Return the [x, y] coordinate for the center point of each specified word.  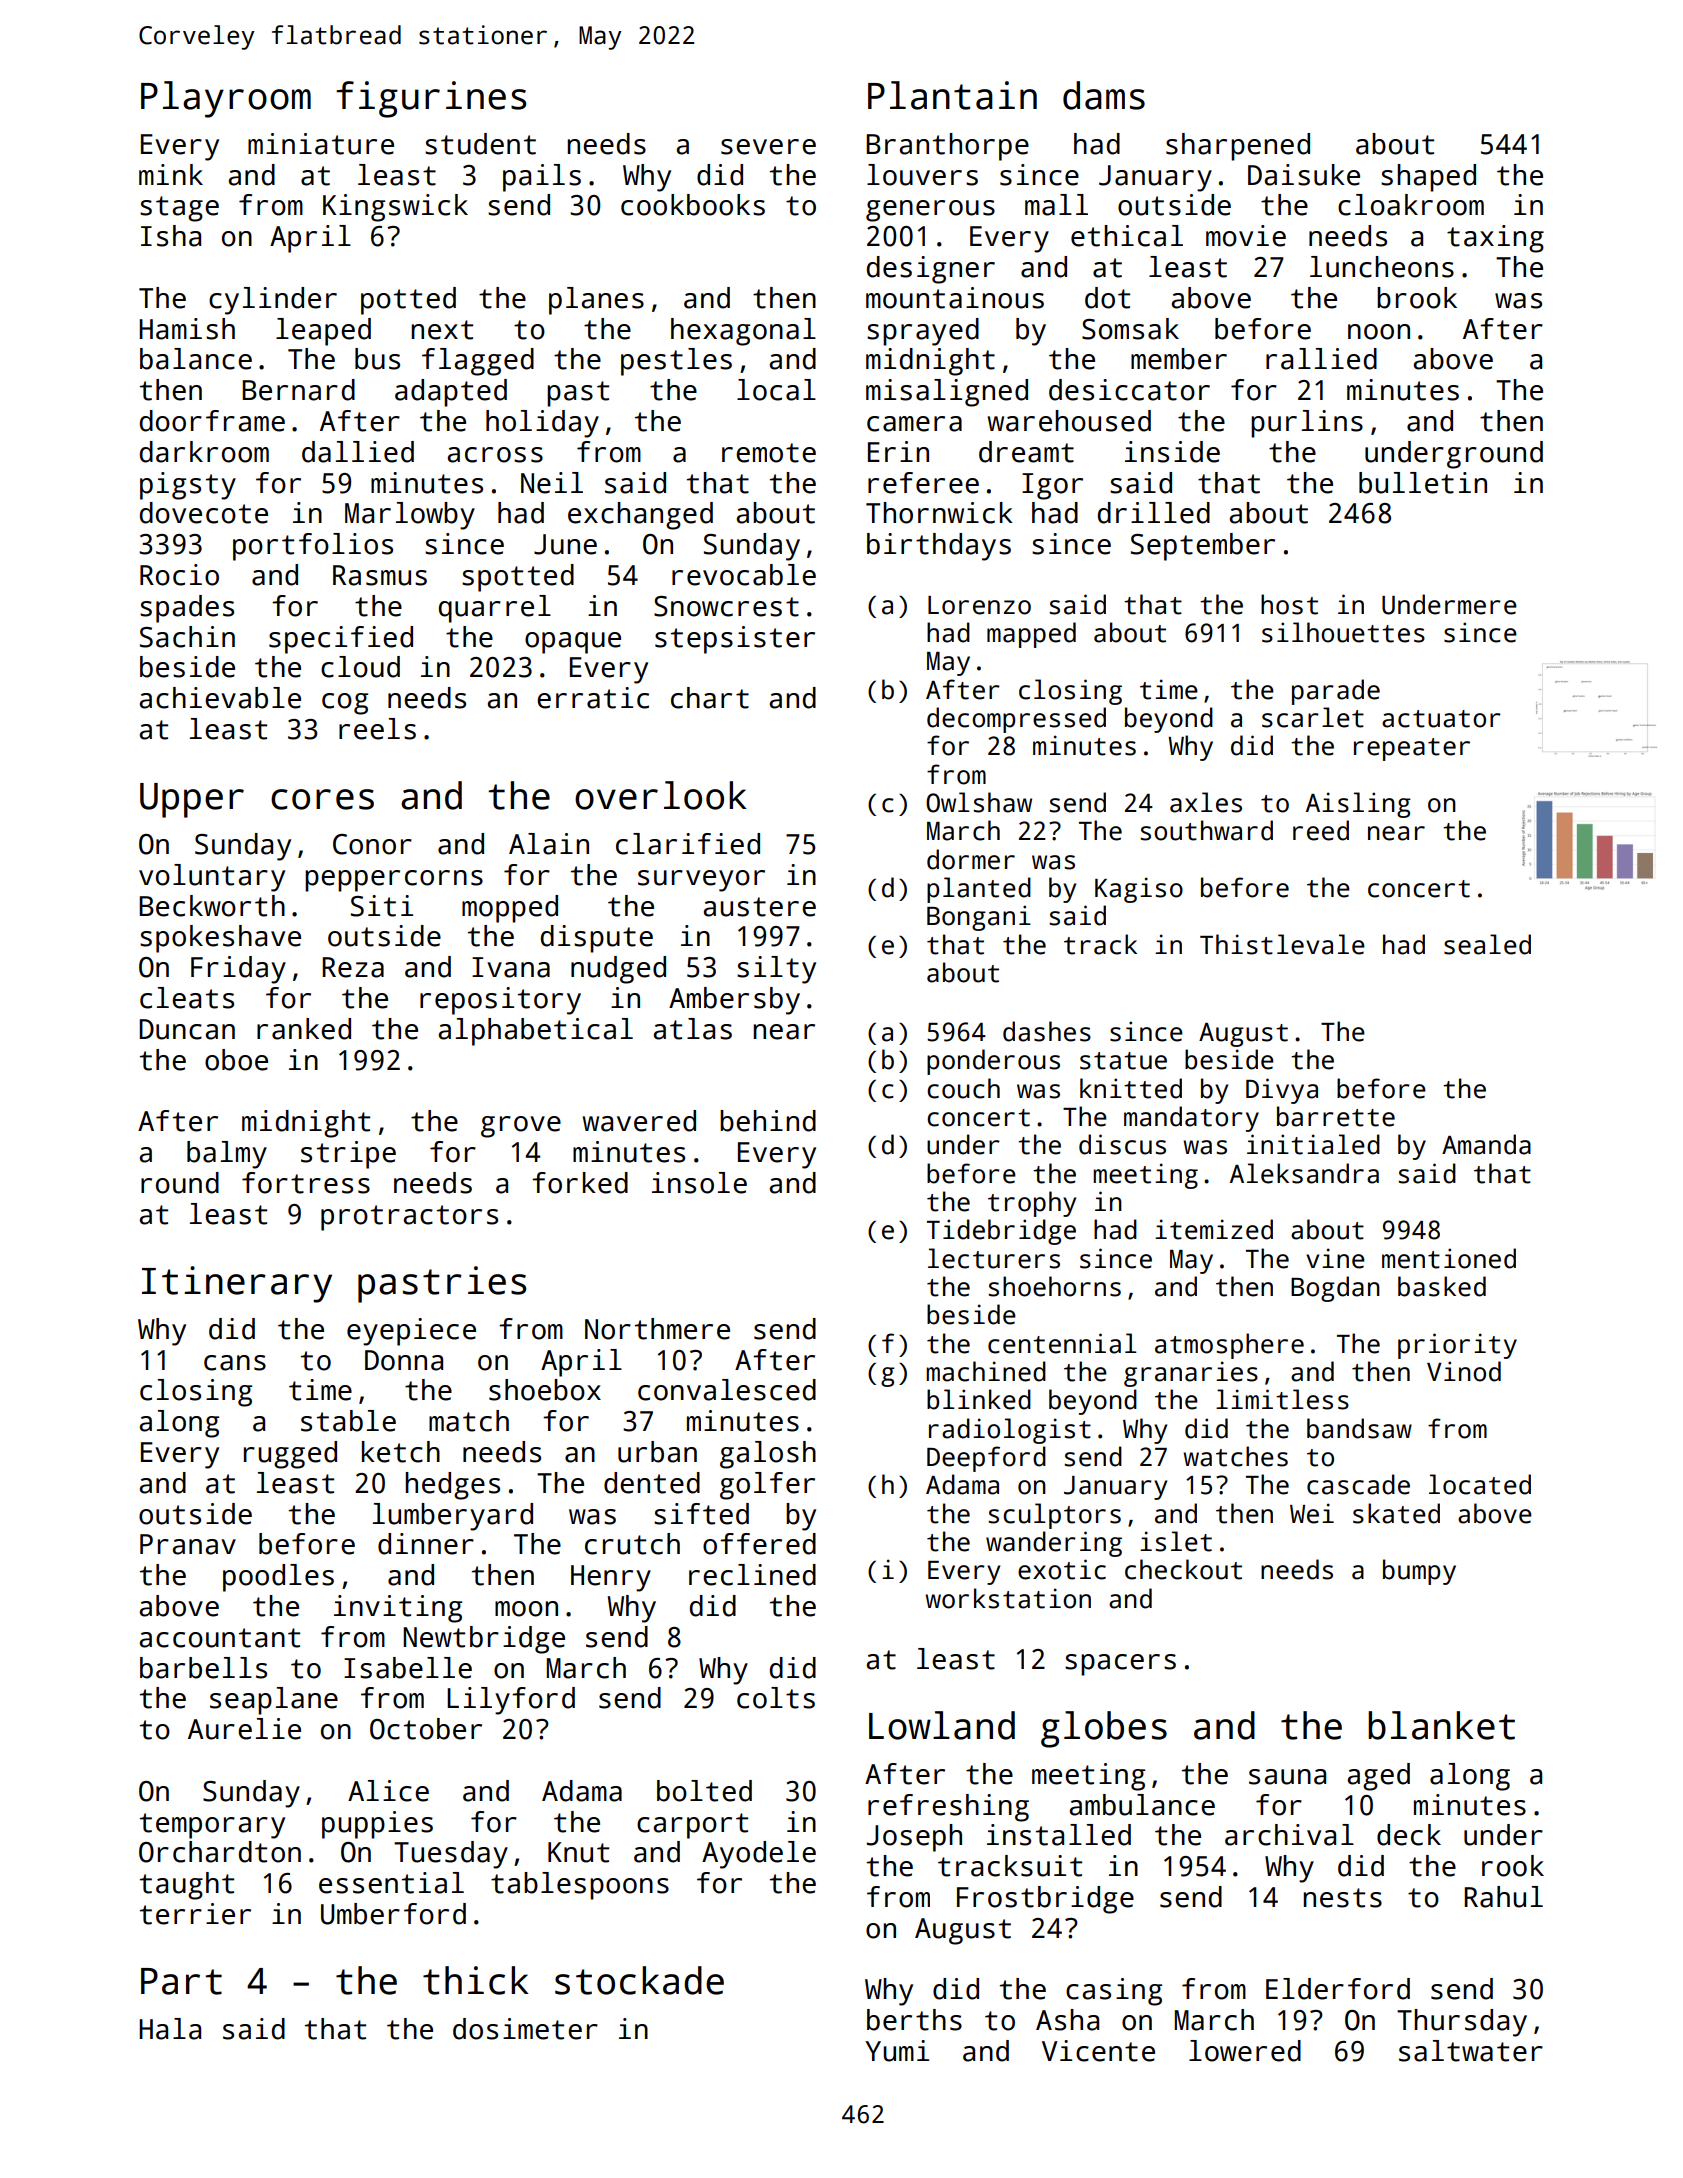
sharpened [1238, 147]
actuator [1441, 719]
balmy [227, 1155]
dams [1104, 95]
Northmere [657, 1329]
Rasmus [380, 575]
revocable [744, 575]
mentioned [1449, 1258]
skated [1396, 1513]
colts [776, 1698]
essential [391, 1883]
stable [348, 1421]
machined [986, 1371]
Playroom [226, 99]
